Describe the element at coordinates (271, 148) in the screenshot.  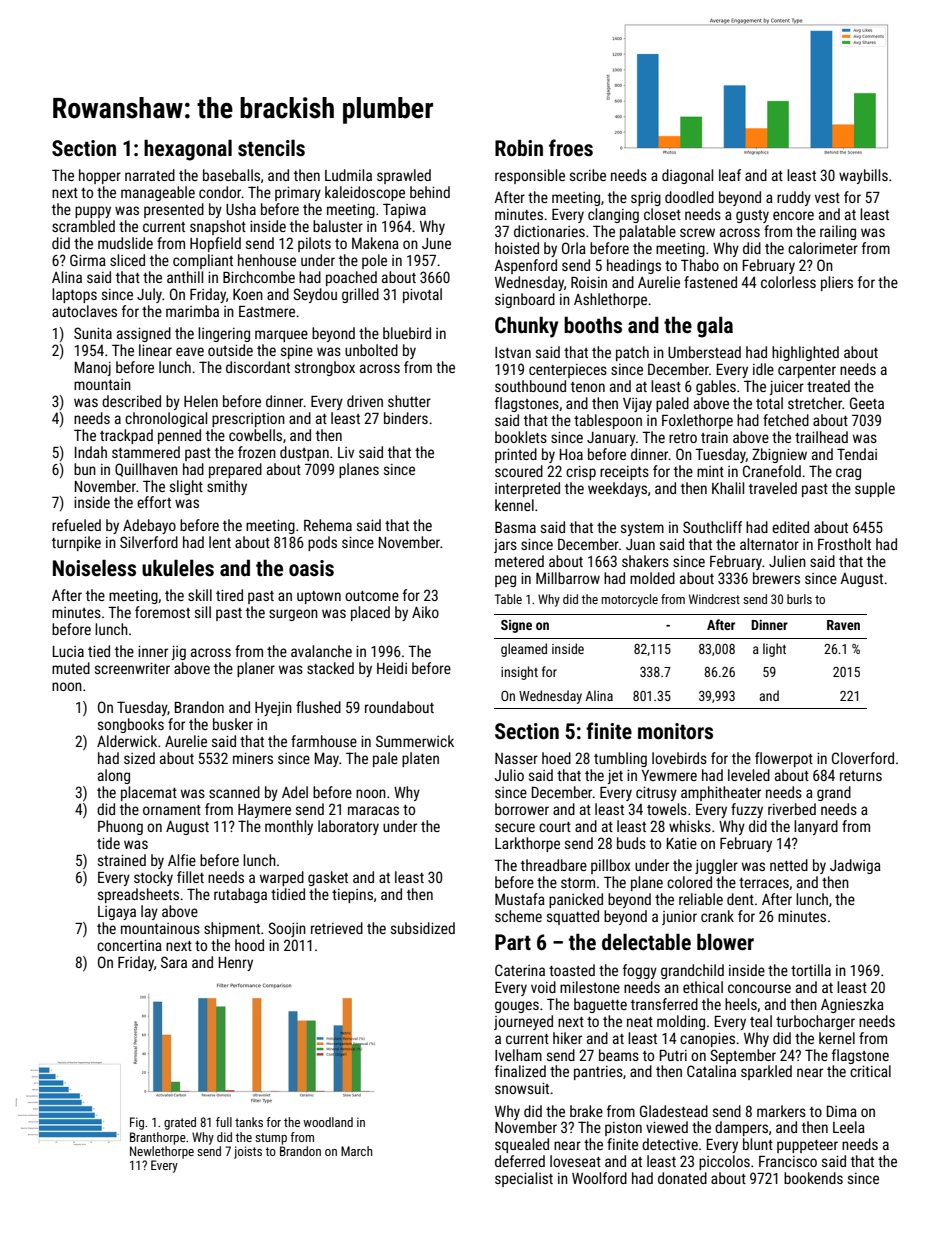
I see `stencils` at that location.
